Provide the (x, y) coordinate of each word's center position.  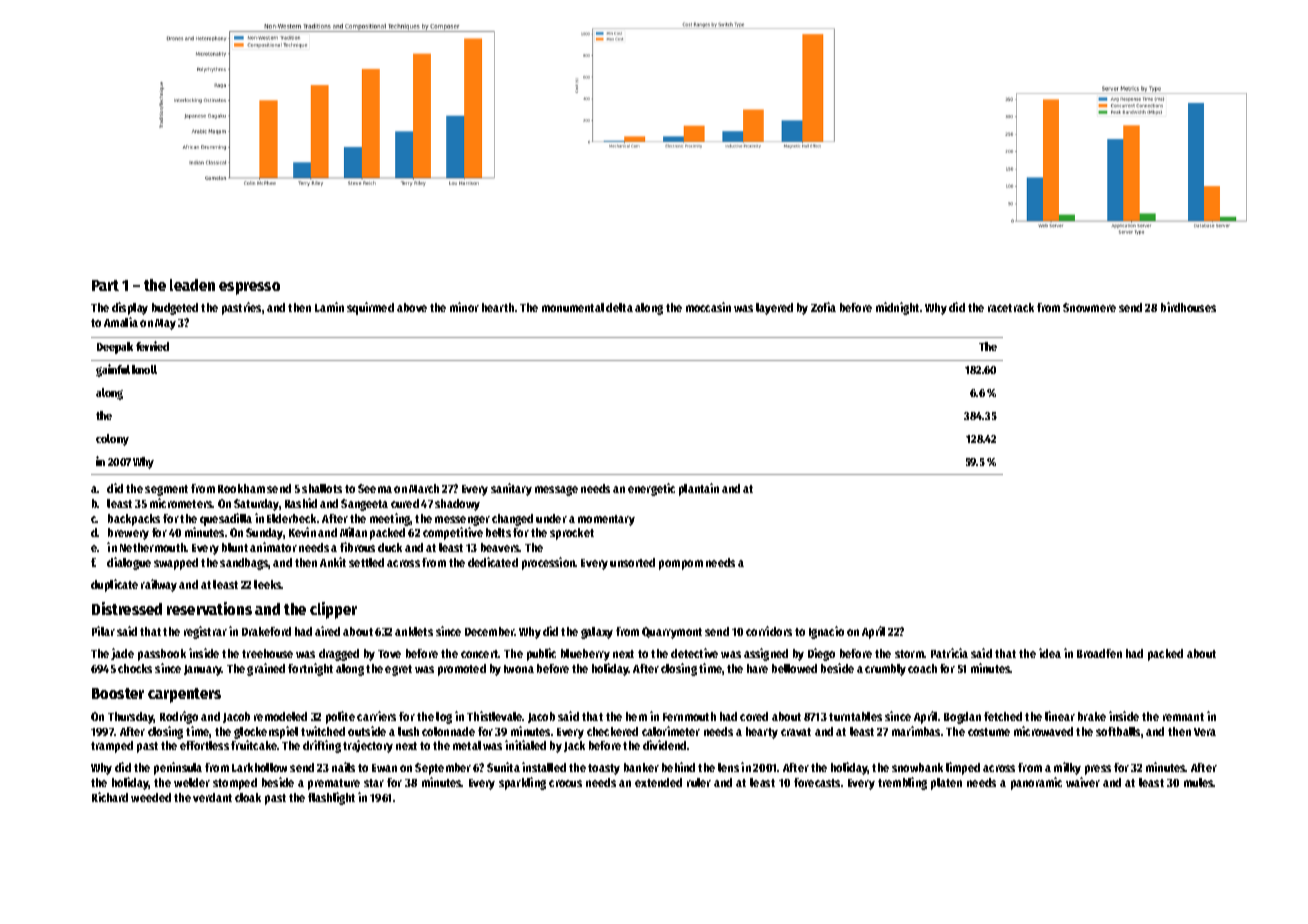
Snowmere (1089, 307)
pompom (681, 565)
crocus (565, 783)
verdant (212, 797)
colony (112, 440)
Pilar (103, 631)
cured (405, 503)
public (541, 654)
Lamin (329, 307)
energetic (651, 489)
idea (1050, 653)
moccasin (708, 307)
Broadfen (1099, 653)
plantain (699, 489)
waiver (1083, 782)
